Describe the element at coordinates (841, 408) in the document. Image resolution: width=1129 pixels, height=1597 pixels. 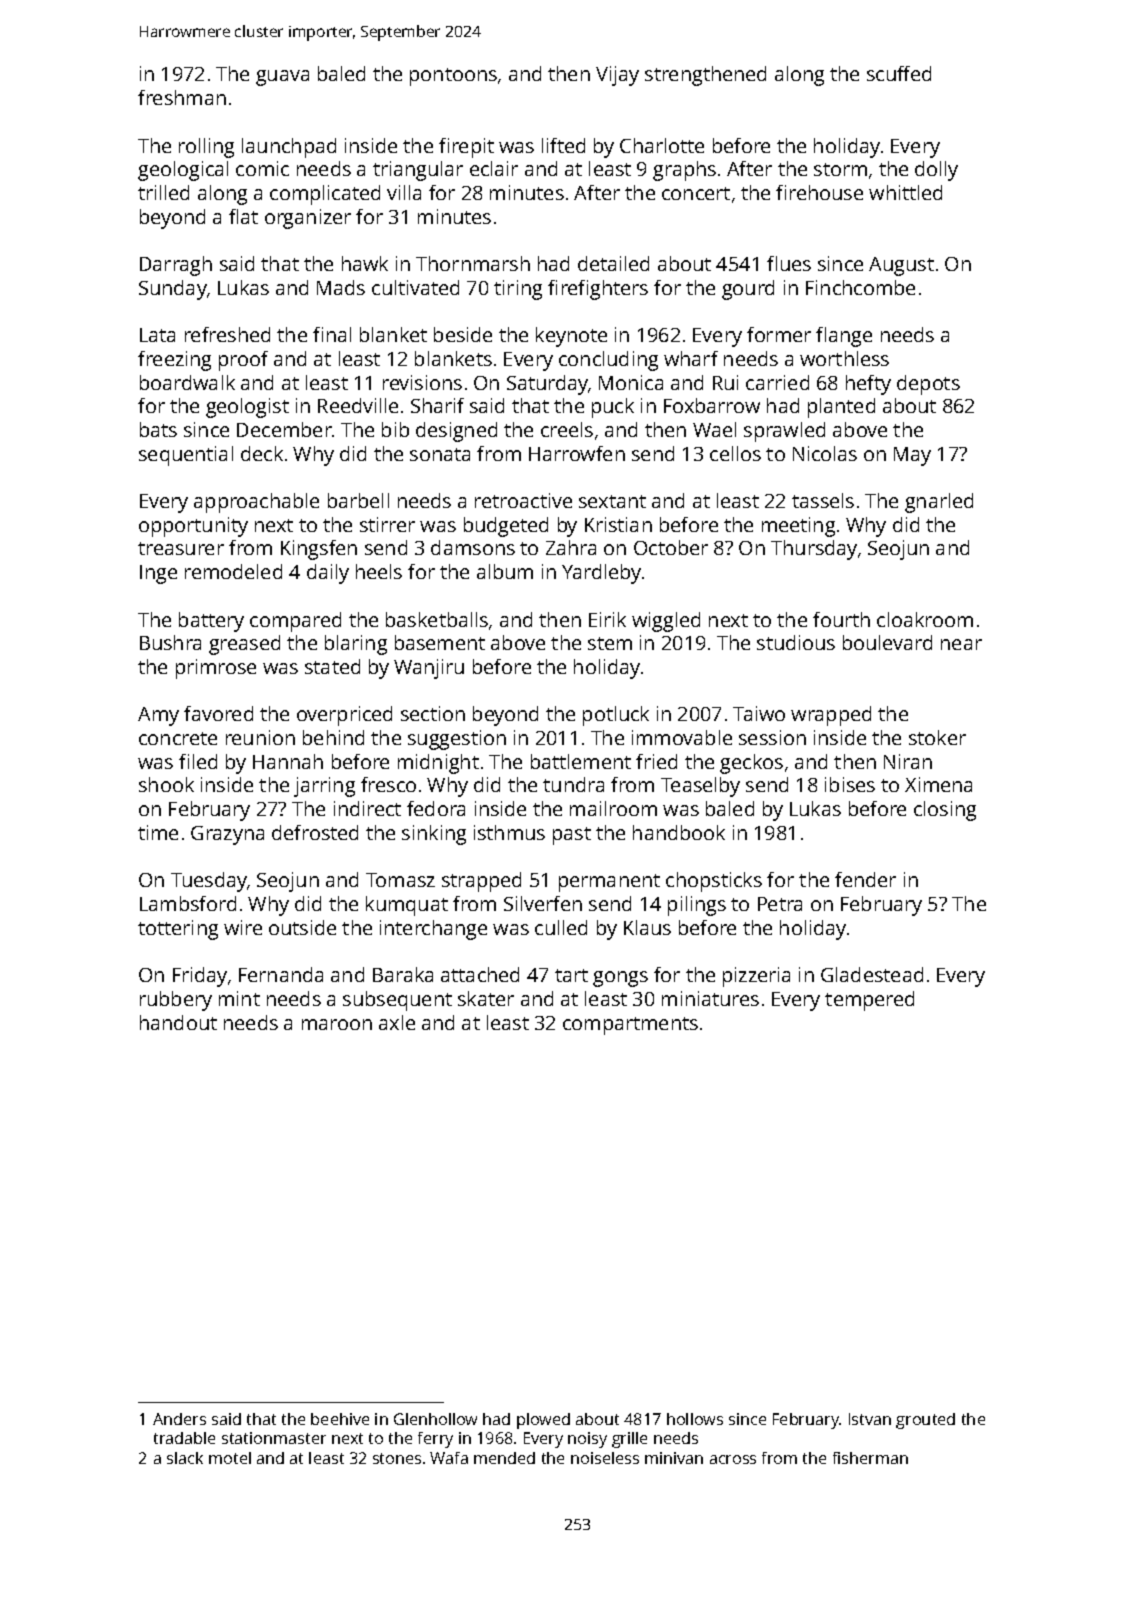
I see `planted` at that location.
